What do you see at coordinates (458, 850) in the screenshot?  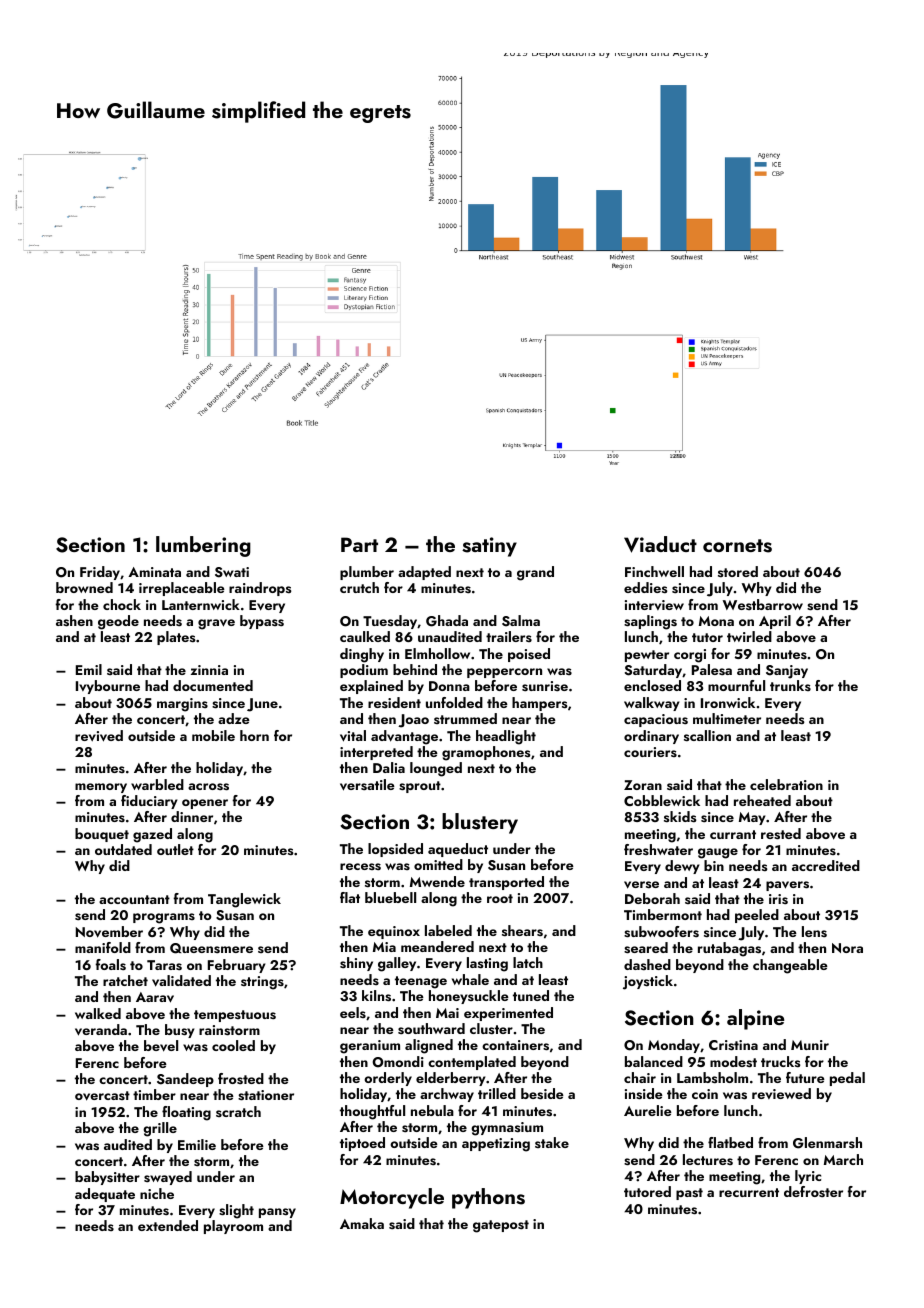 I see `aqueduct` at bounding box center [458, 850].
